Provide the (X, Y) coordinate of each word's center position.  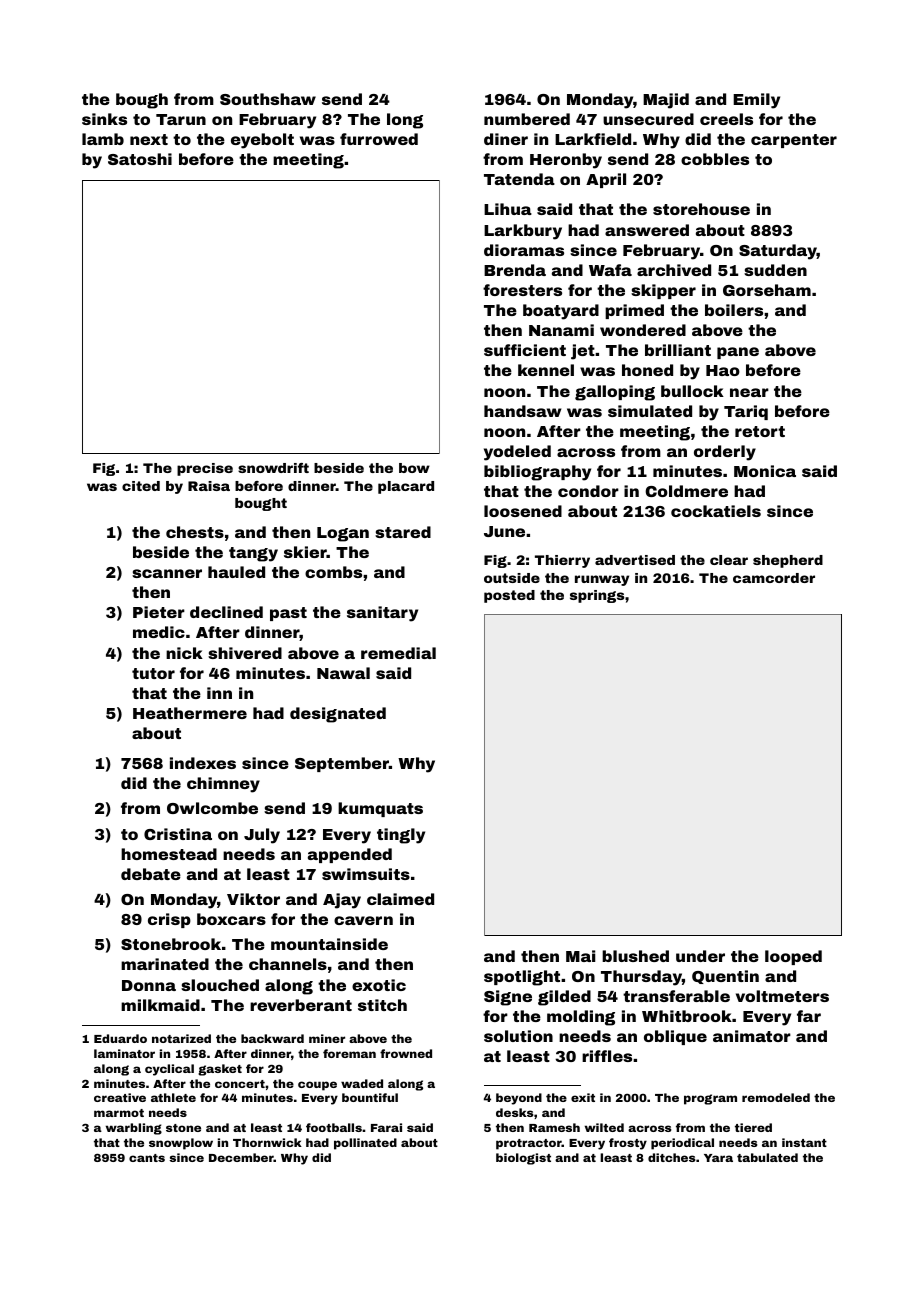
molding (581, 1018)
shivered (245, 653)
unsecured (648, 119)
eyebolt (262, 141)
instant (804, 1142)
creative (120, 1097)
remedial (398, 653)
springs (597, 596)
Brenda (515, 270)
